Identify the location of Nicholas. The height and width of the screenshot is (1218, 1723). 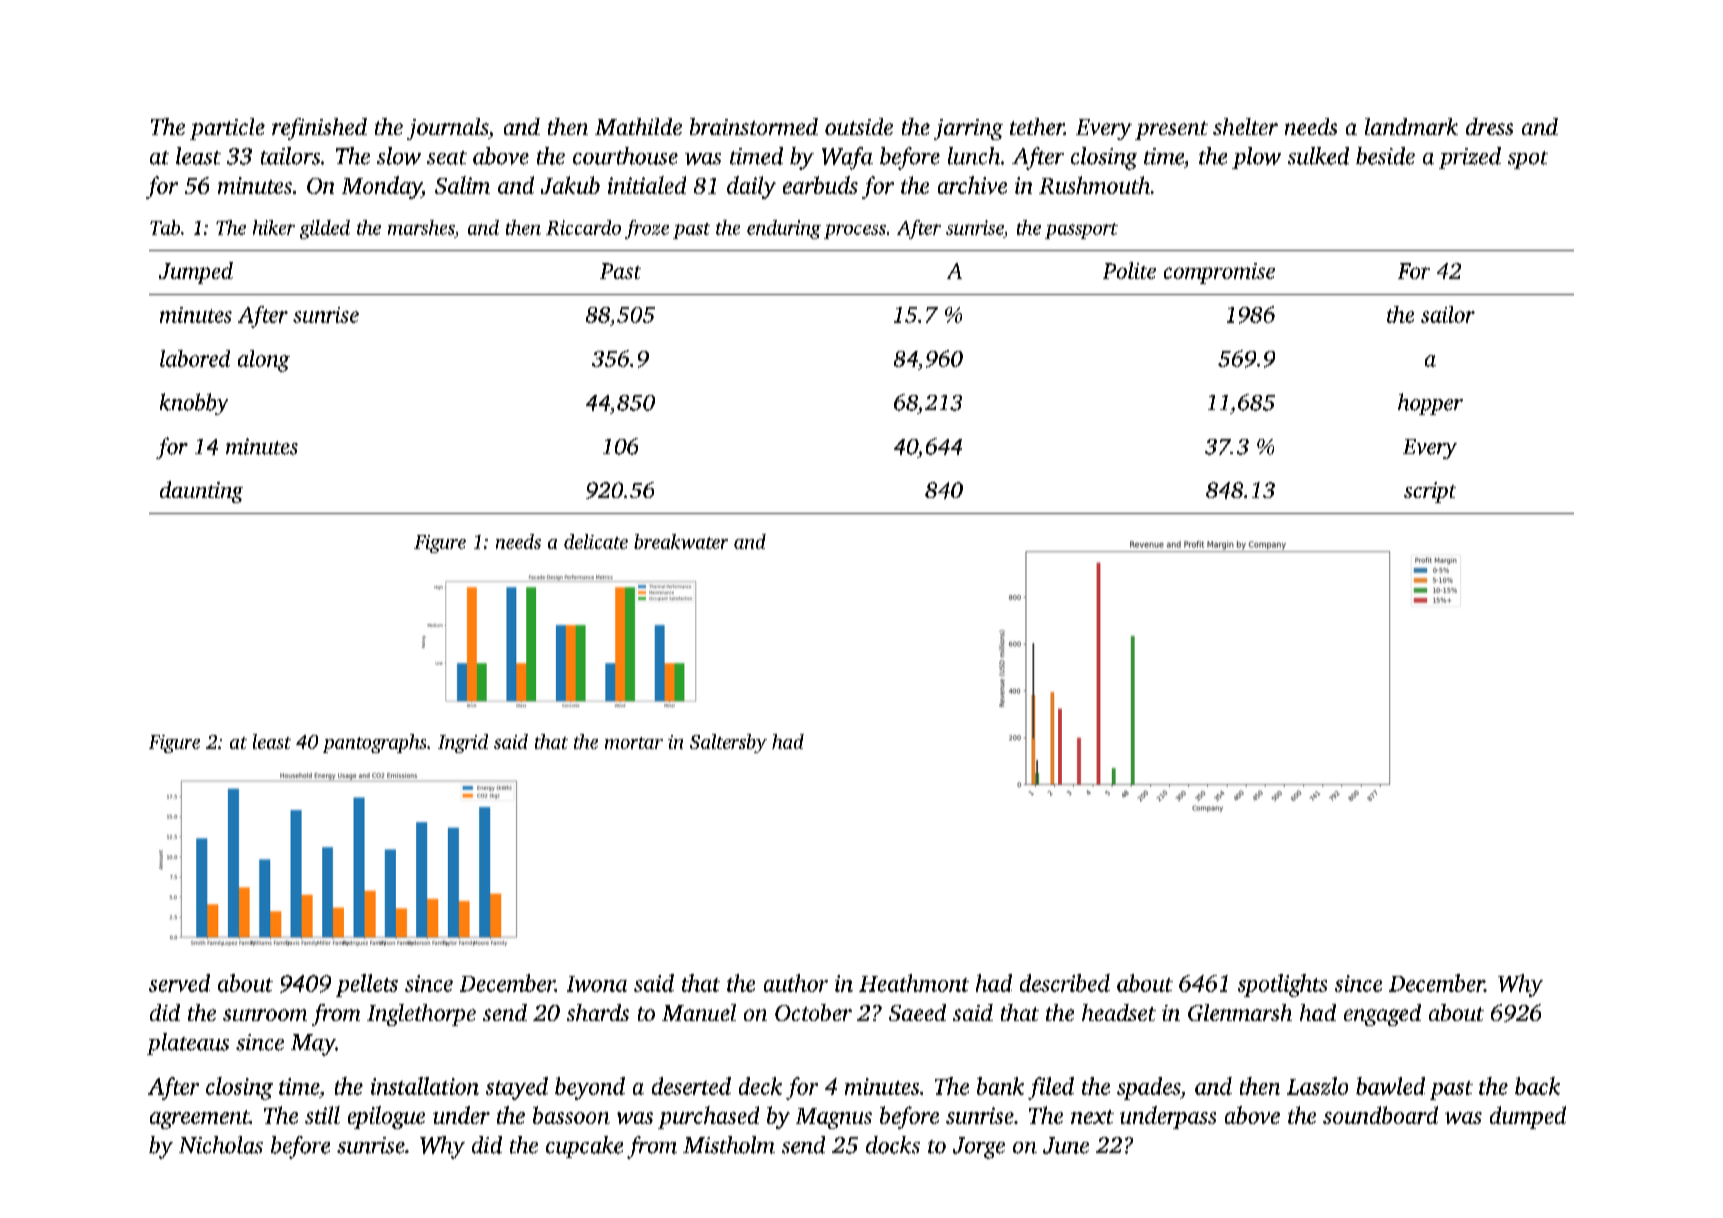
(221, 1145).
